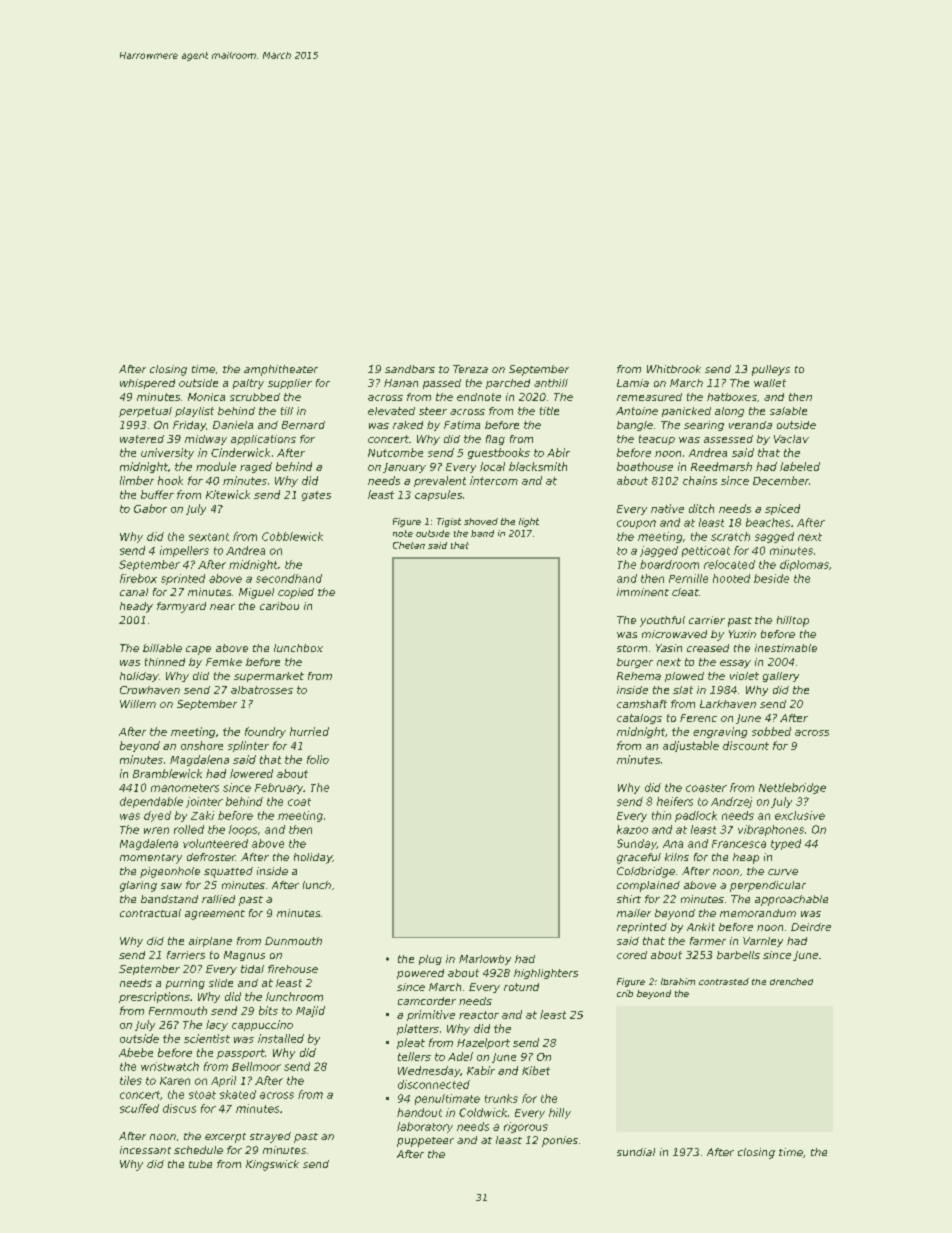 Image resolution: width=952 pixels, height=1233 pixels. I want to click on pulleys, so click(771, 370).
